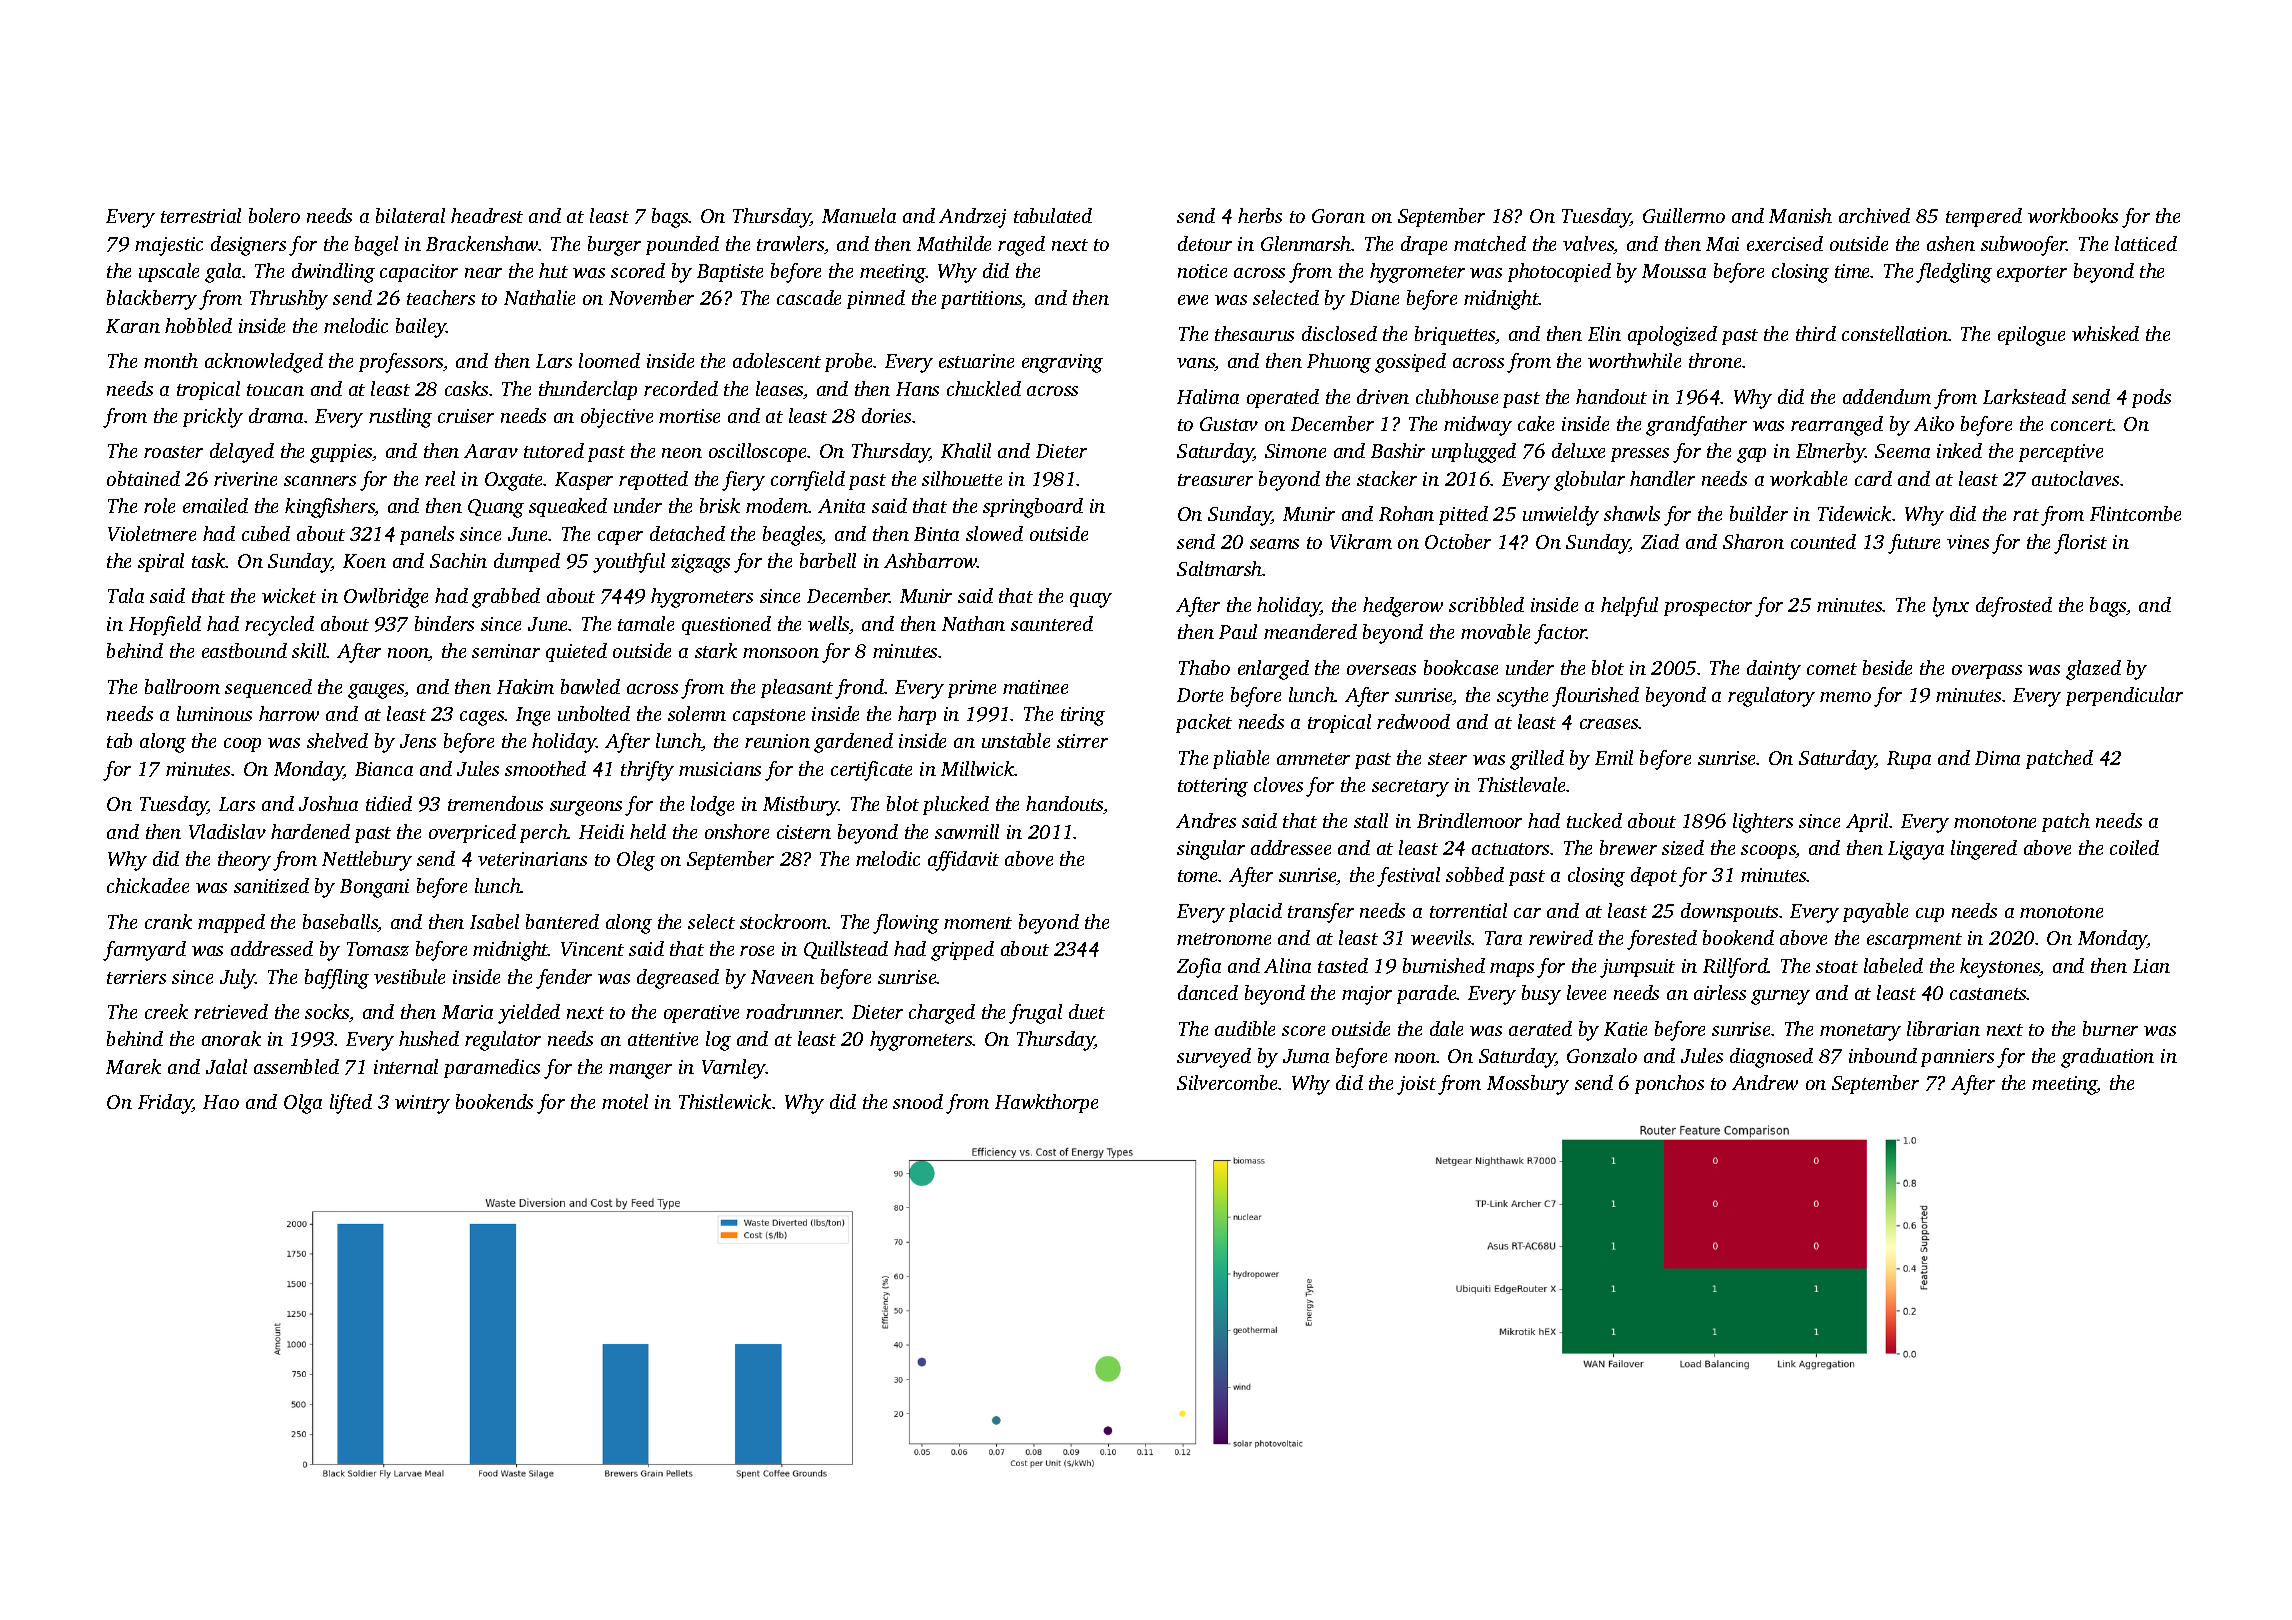 This document has height=1620, width=2292. I want to click on joist, so click(1416, 1085).
